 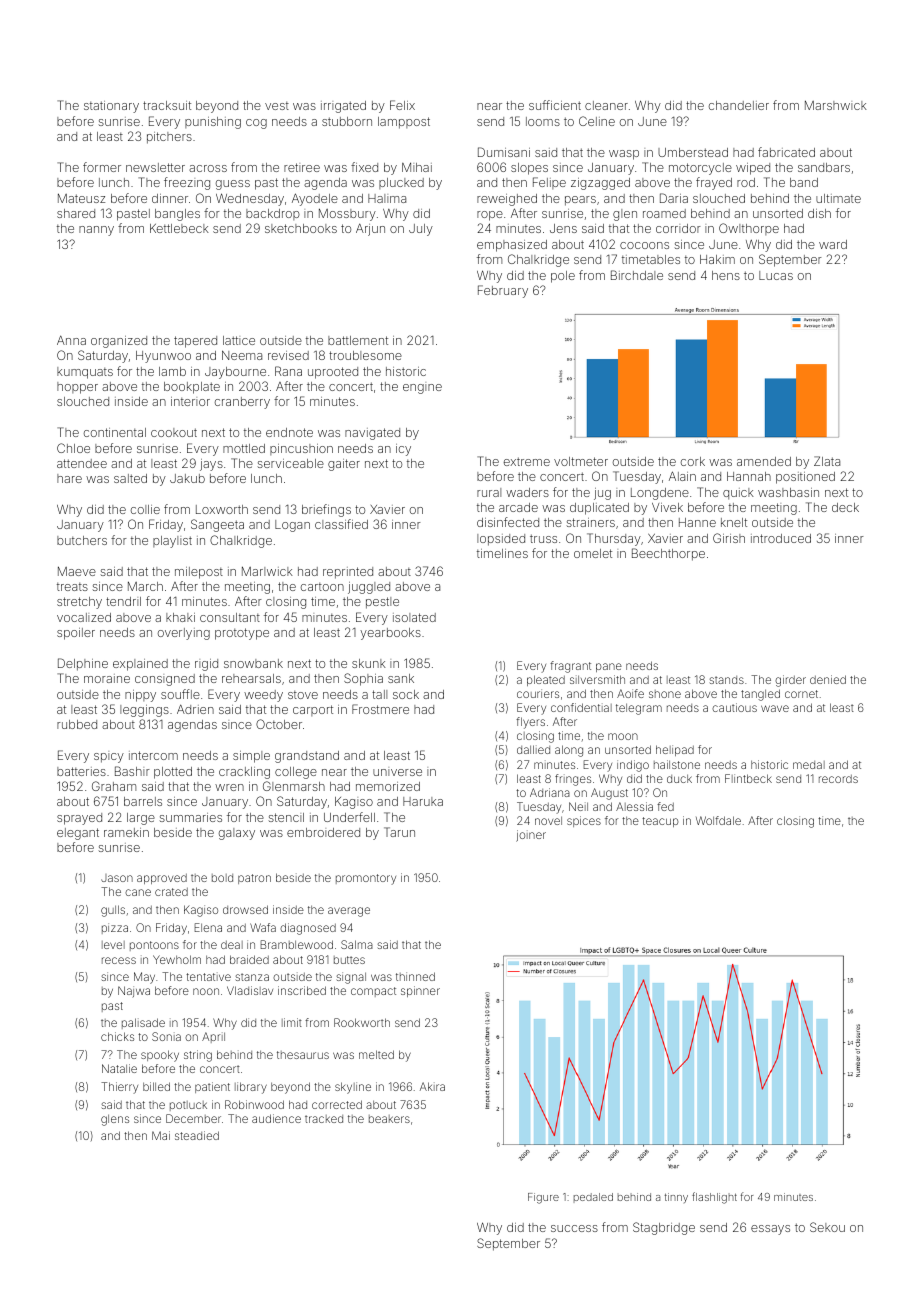 I want to click on engine, so click(x=422, y=389).
